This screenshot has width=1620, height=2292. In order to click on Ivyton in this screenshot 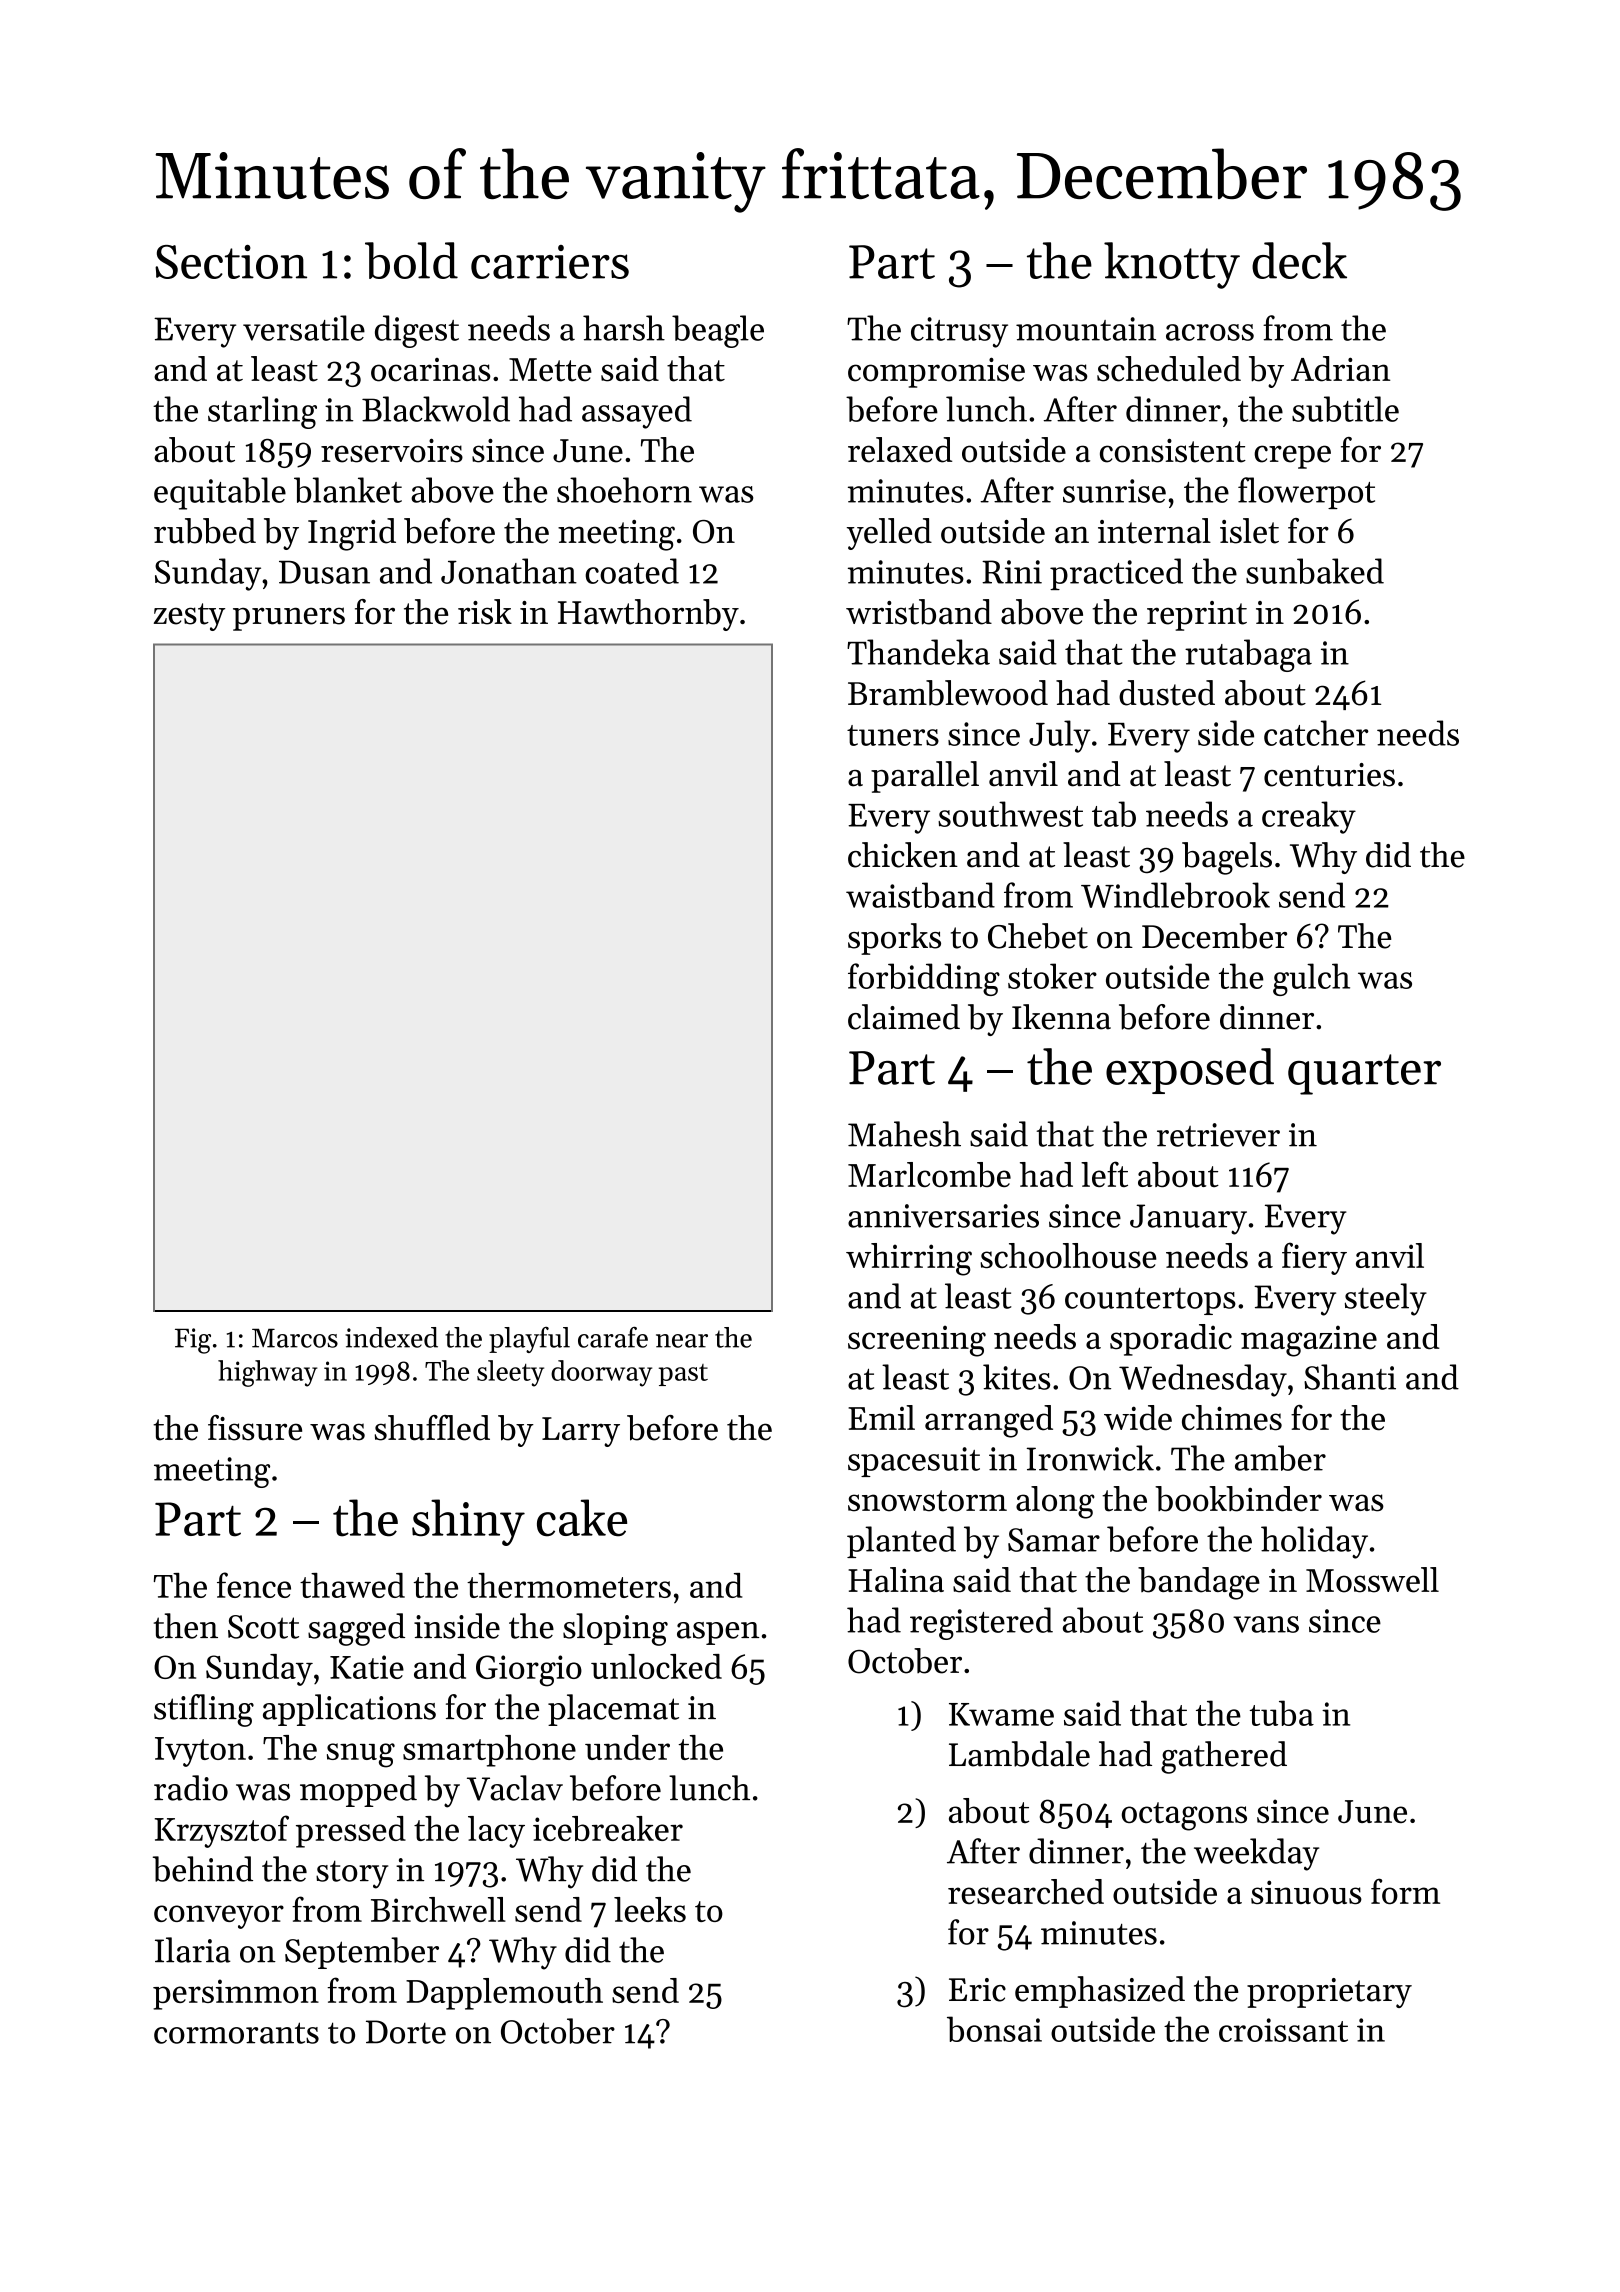, I will do `click(200, 1752)`.
